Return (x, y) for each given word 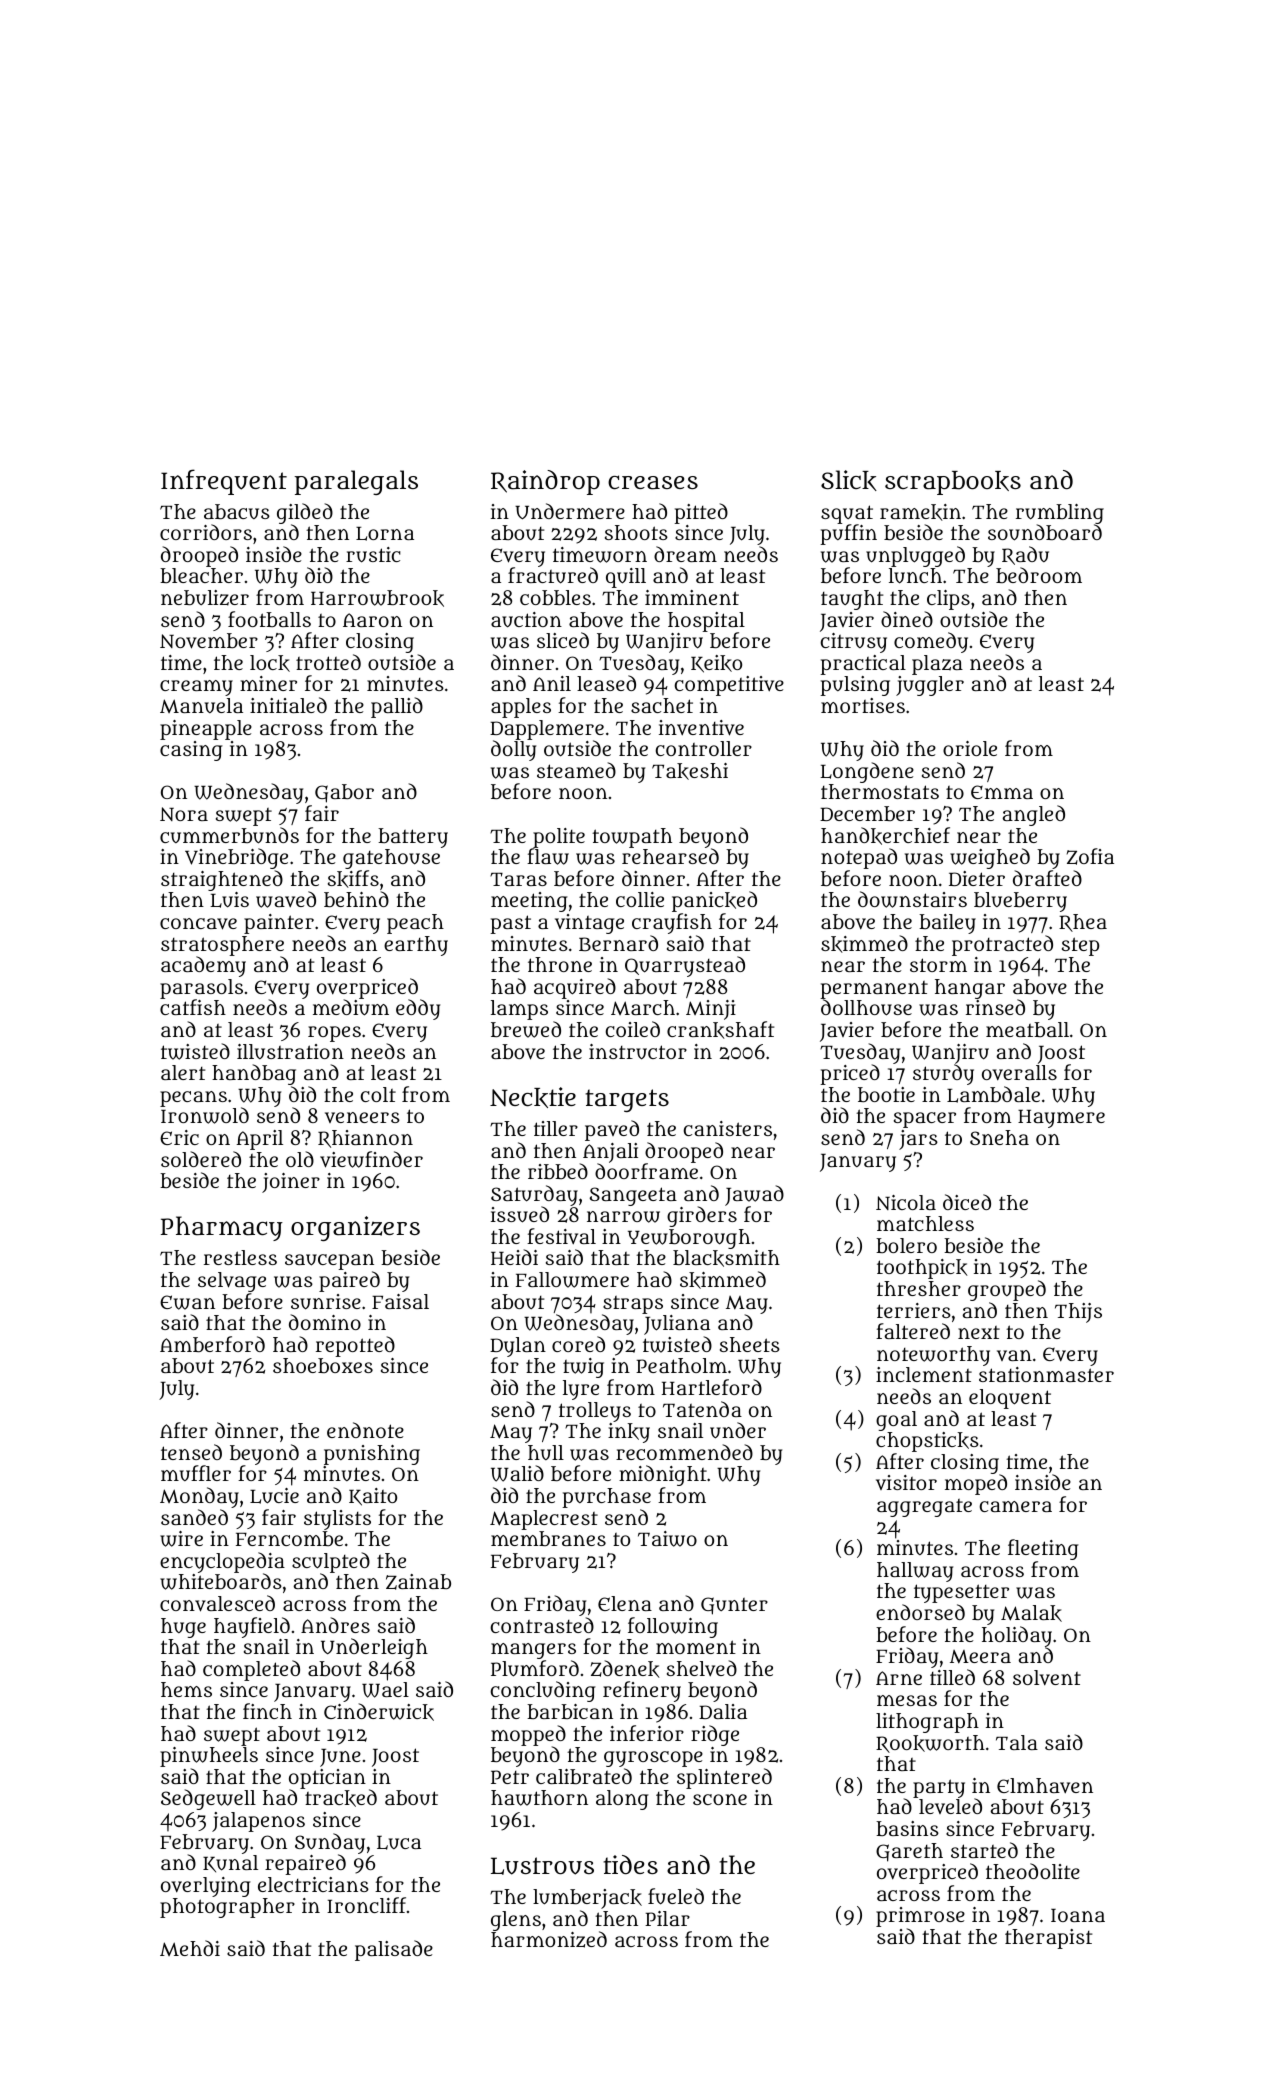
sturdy (943, 1074)
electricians (313, 1884)
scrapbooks (953, 483)
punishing (372, 1455)
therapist (1048, 1939)
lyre (581, 1390)
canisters (728, 1128)
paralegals (356, 482)
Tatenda (702, 1409)
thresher (919, 1288)
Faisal (400, 1301)
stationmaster (1046, 1374)
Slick (849, 480)
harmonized (549, 1940)
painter (279, 924)
